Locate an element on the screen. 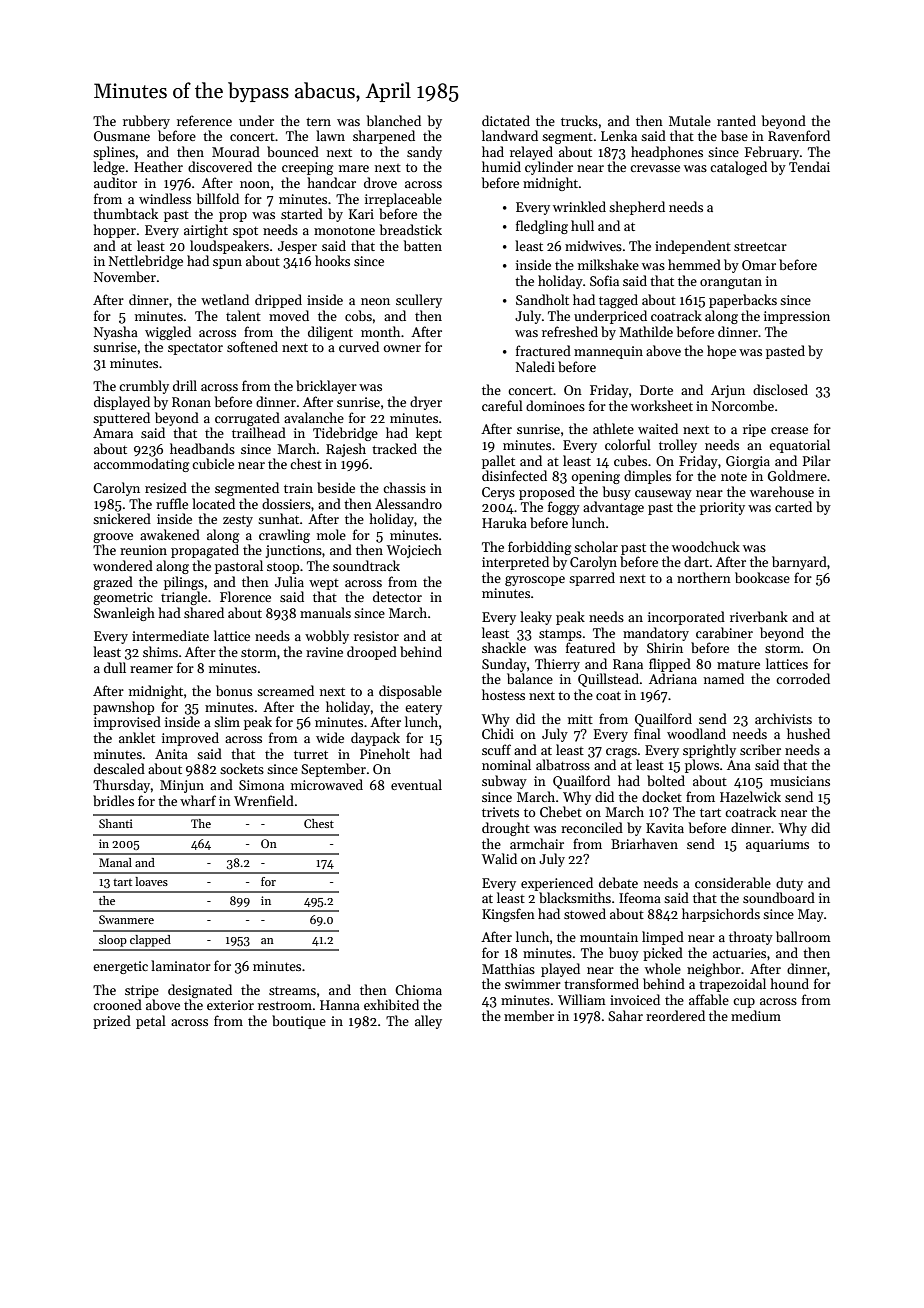 Image resolution: width=924 pixels, height=1308 pixels. rubbery is located at coordinates (146, 122).
